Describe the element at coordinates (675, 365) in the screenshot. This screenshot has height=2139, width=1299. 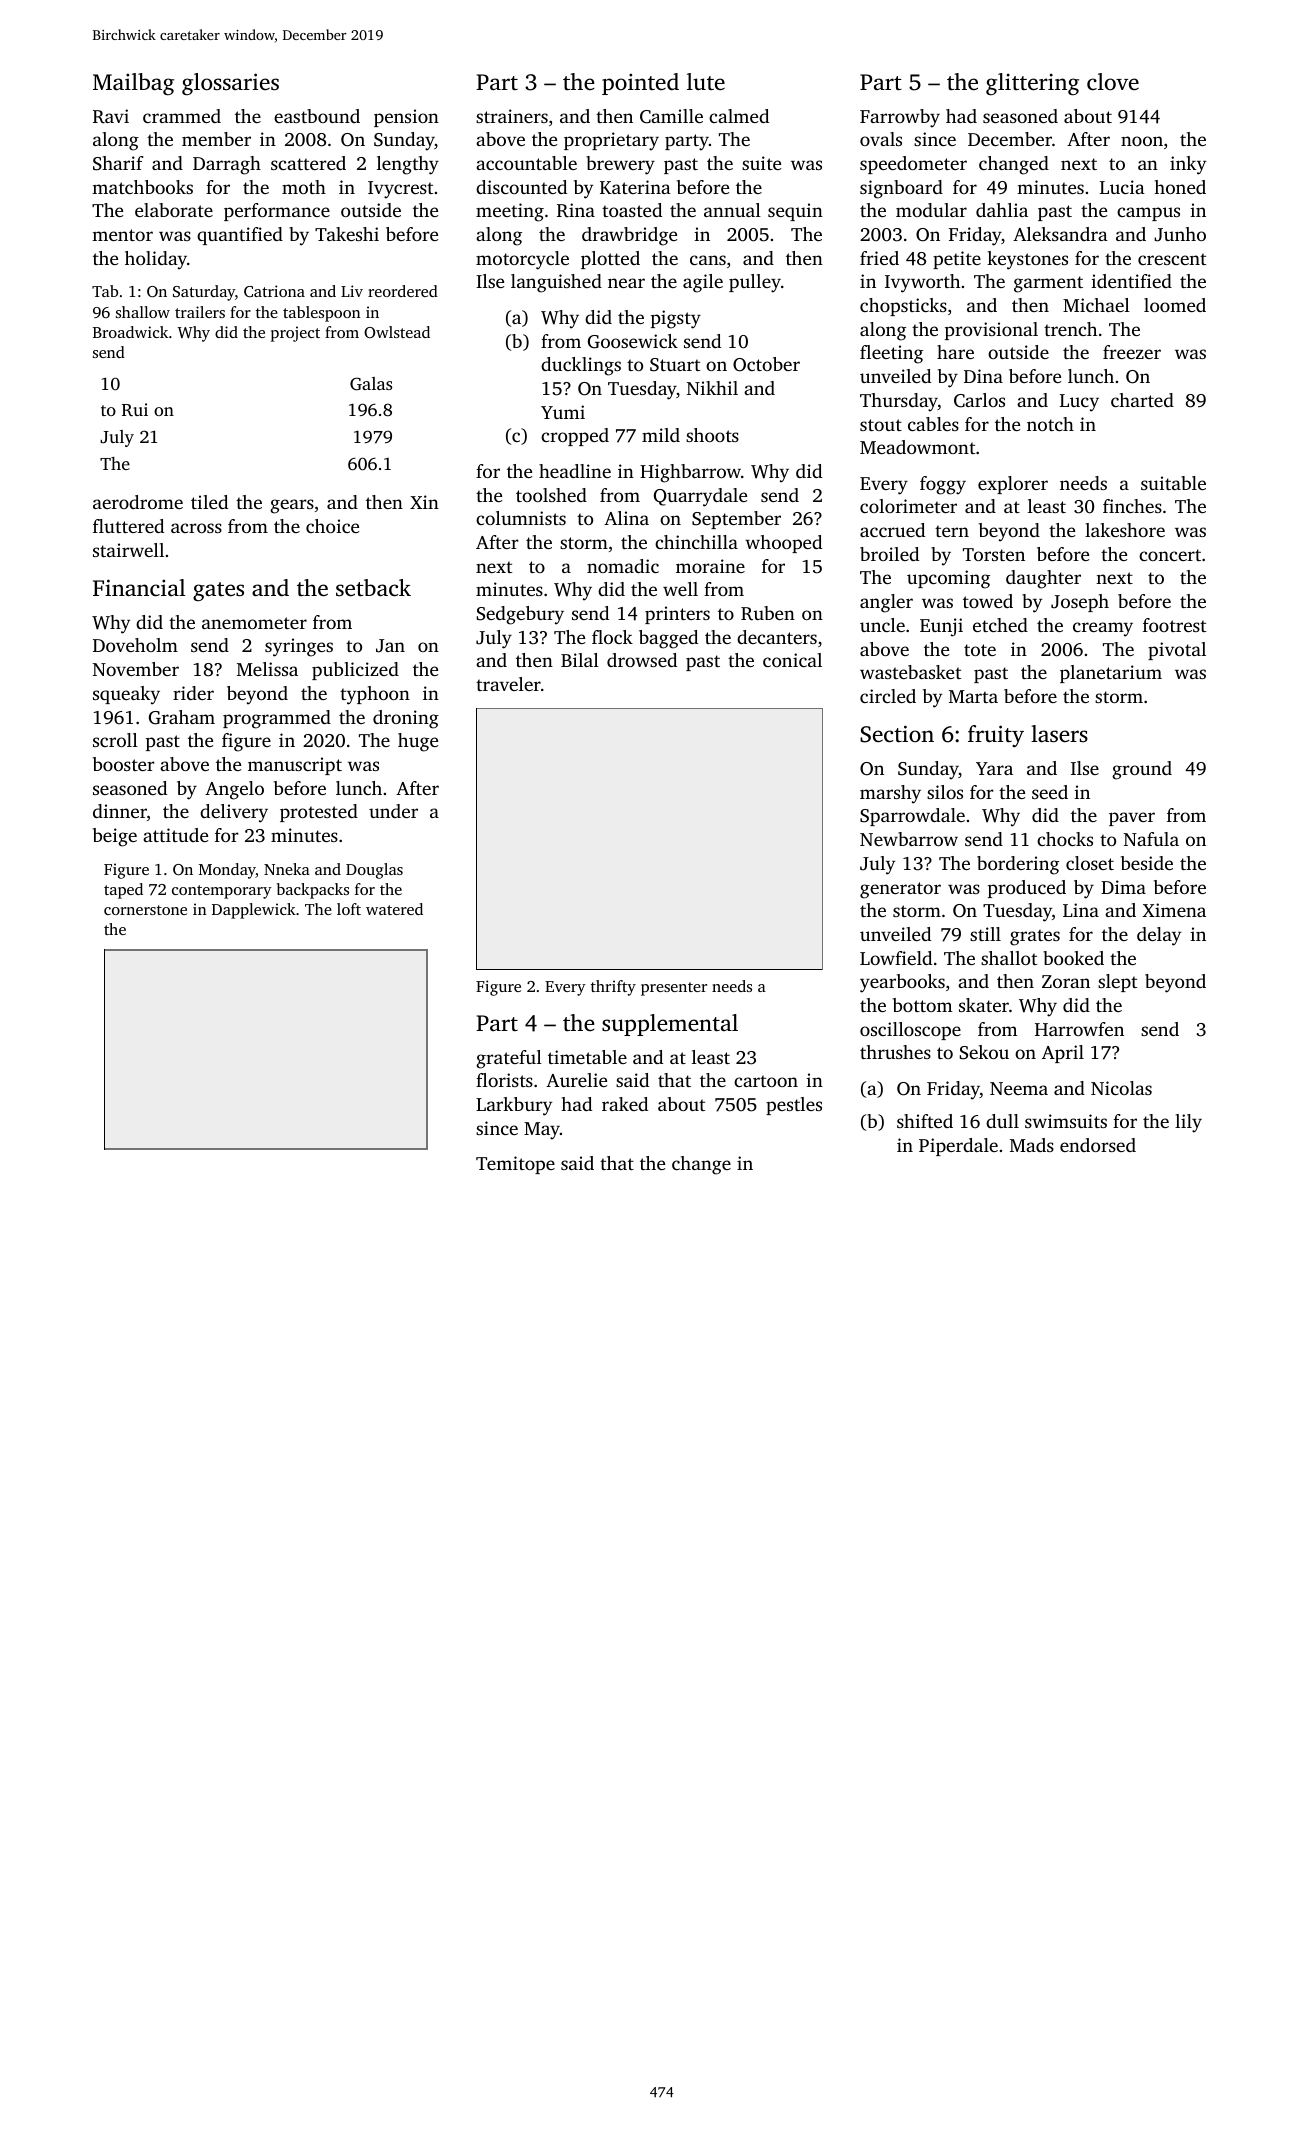
I see `Stuart` at that location.
